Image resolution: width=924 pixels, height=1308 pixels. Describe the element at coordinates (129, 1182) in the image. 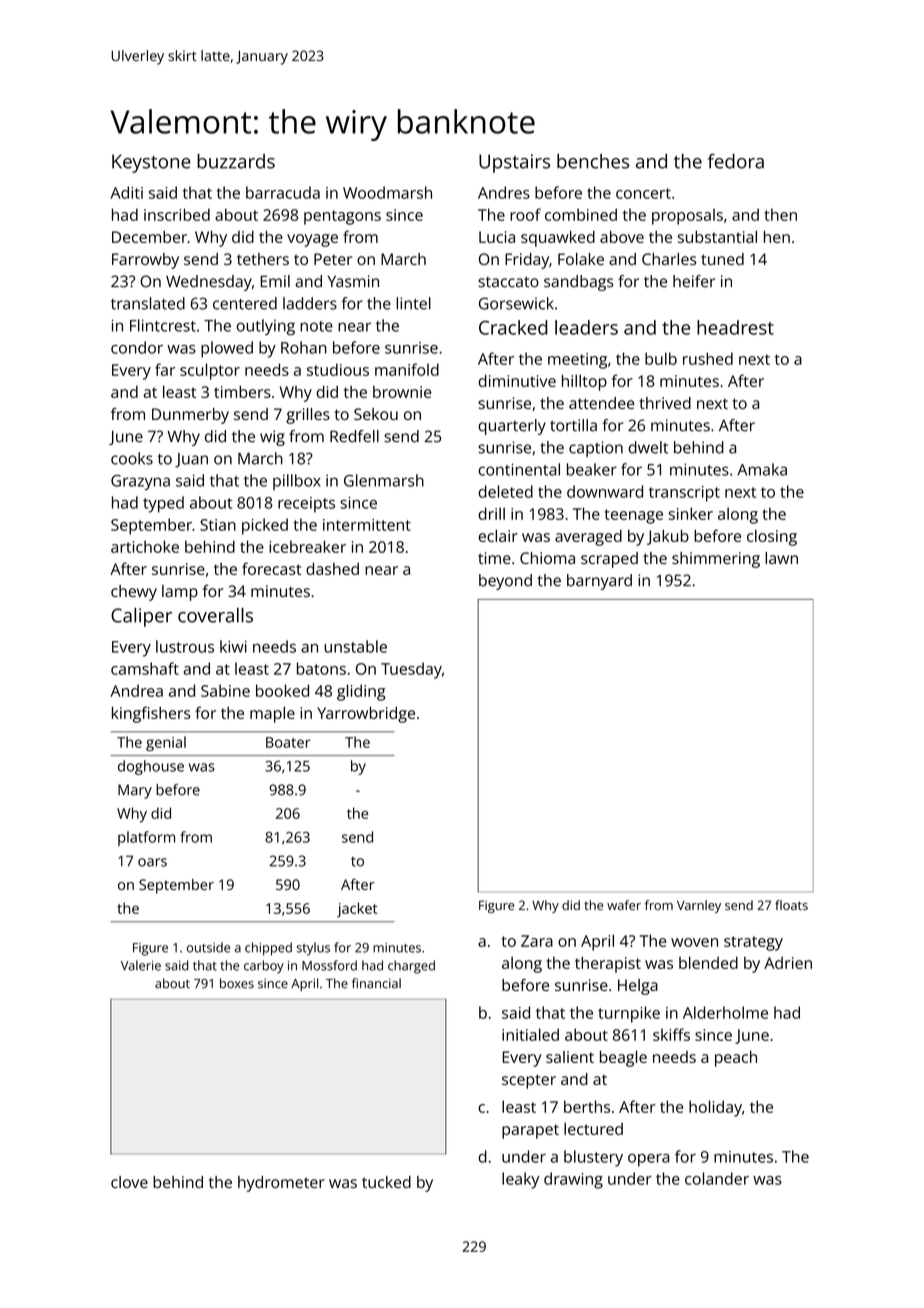

I see `clove` at that location.
